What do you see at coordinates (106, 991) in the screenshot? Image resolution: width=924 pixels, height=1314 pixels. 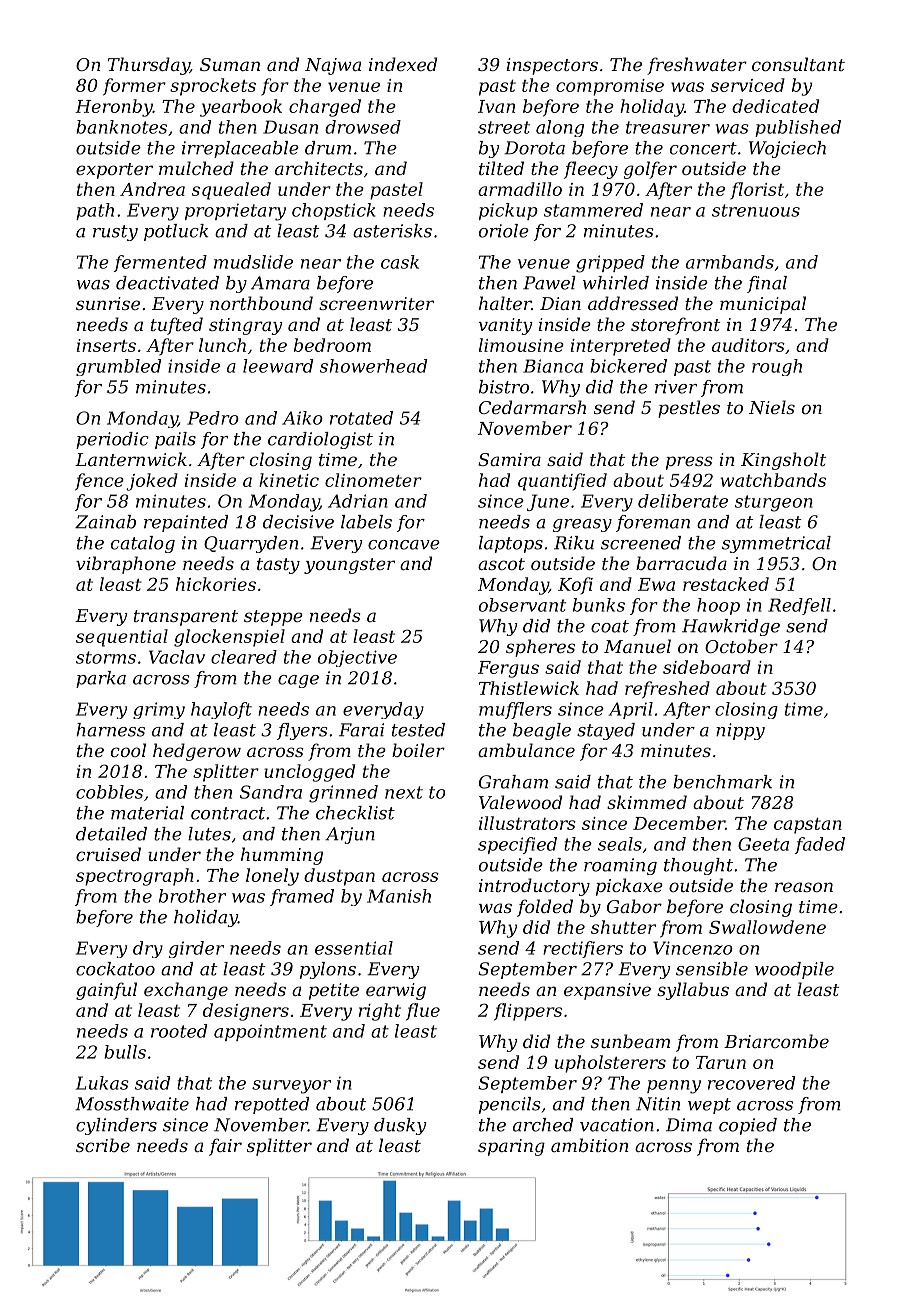 I see `gainful` at bounding box center [106, 991].
